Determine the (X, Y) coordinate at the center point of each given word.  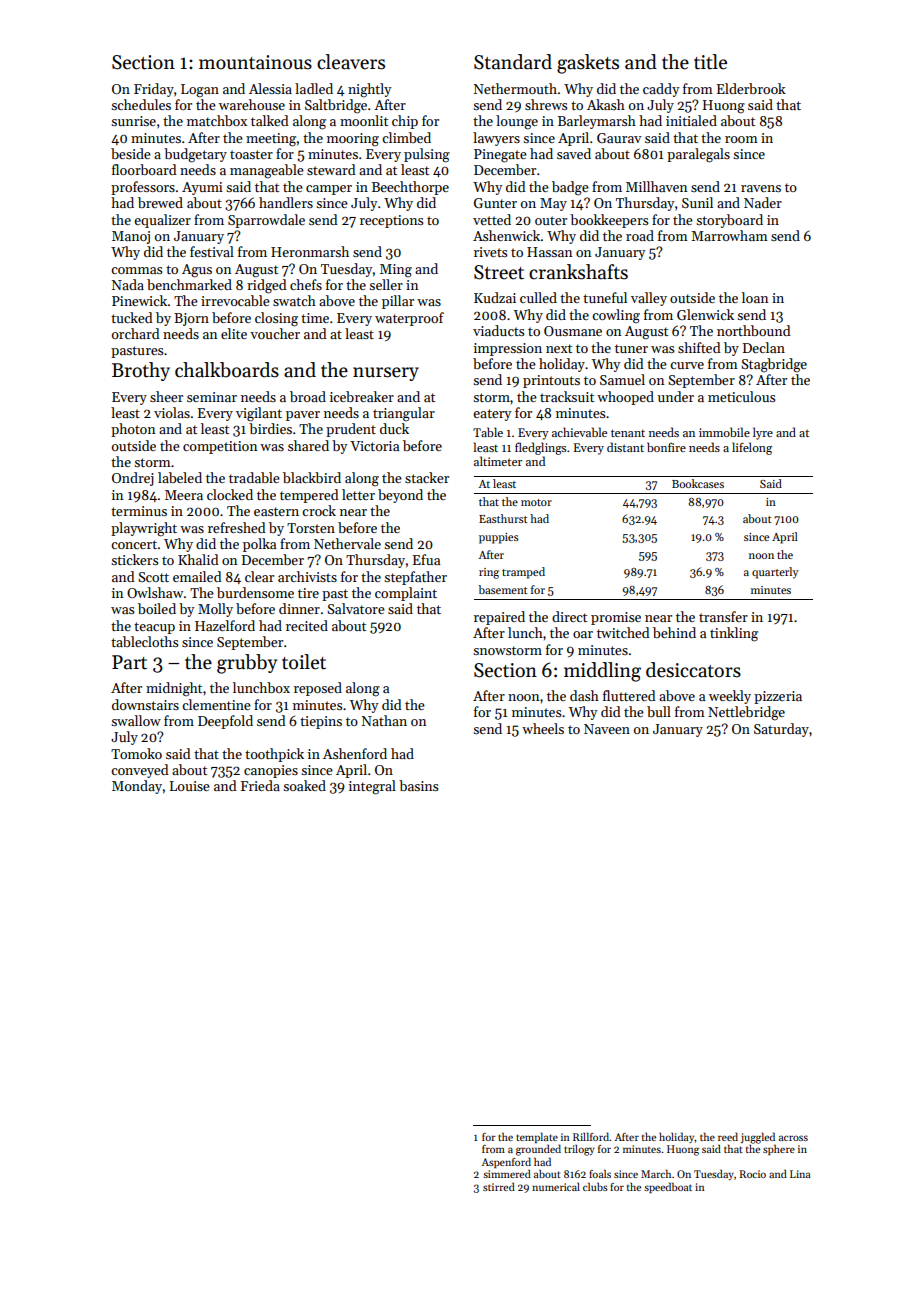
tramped (523, 573)
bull (659, 711)
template (537, 1137)
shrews (546, 104)
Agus (197, 271)
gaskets (588, 64)
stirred (499, 1186)
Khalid (198, 559)
